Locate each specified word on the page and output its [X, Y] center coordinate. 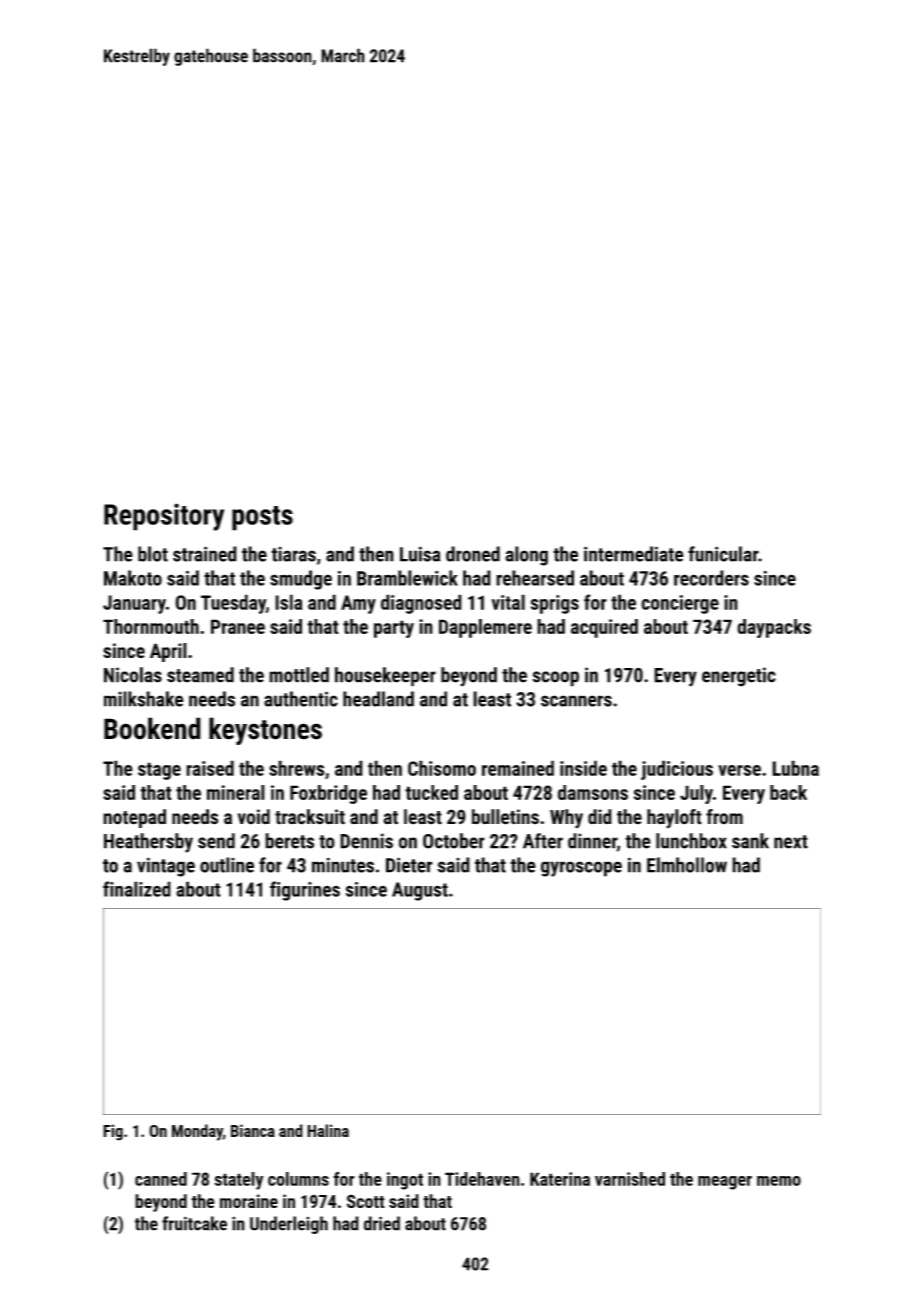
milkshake [144, 699]
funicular [723, 554]
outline [227, 865]
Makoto [133, 578]
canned [161, 1179]
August [420, 891]
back [788, 792]
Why [566, 819]
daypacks [774, 628]
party [394, 629]
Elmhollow [687, 865]
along [526, 556]
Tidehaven [482, 1179]
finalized [137, 889]
